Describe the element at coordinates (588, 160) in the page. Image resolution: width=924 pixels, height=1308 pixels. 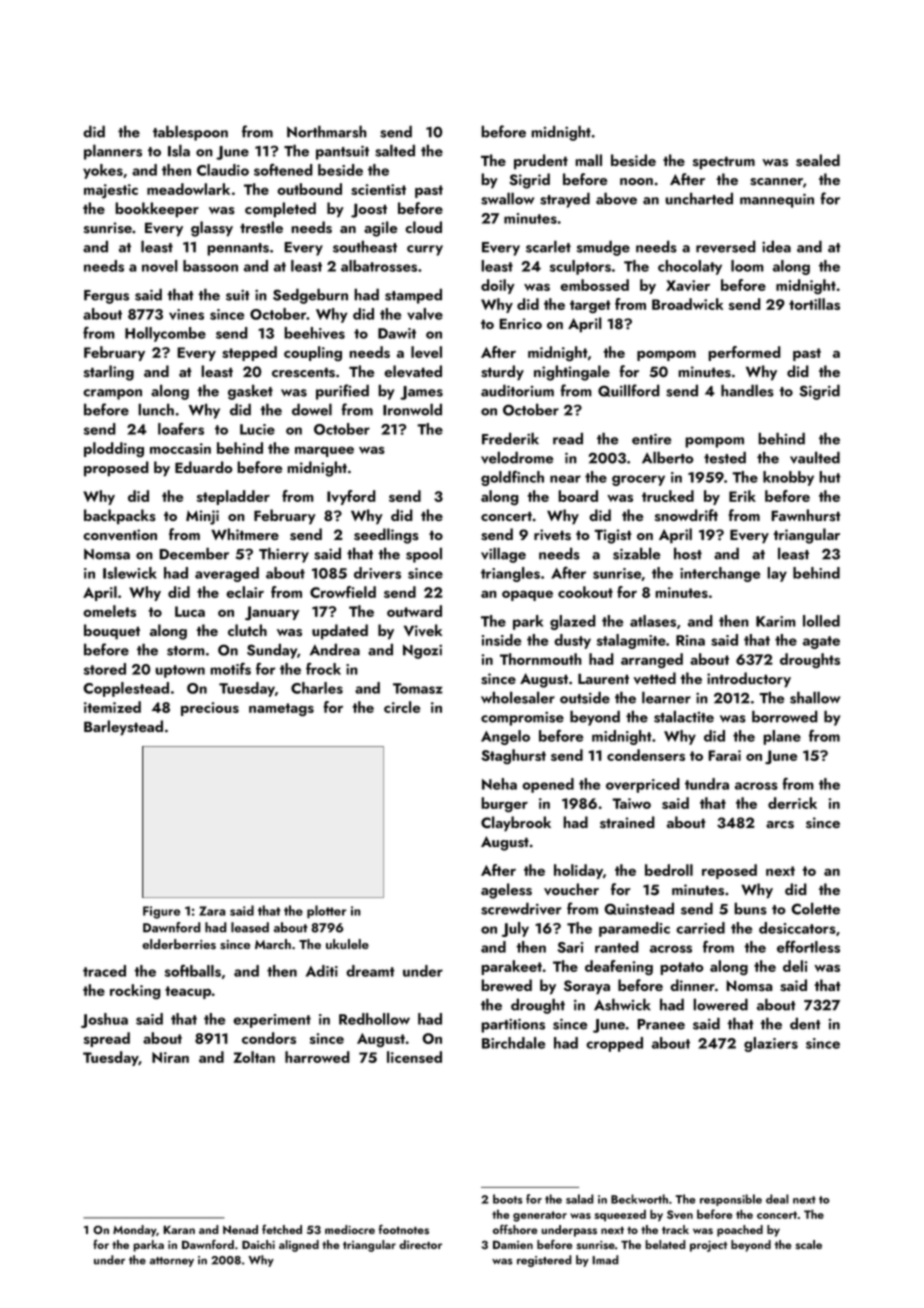
I see `mall` at that location.
